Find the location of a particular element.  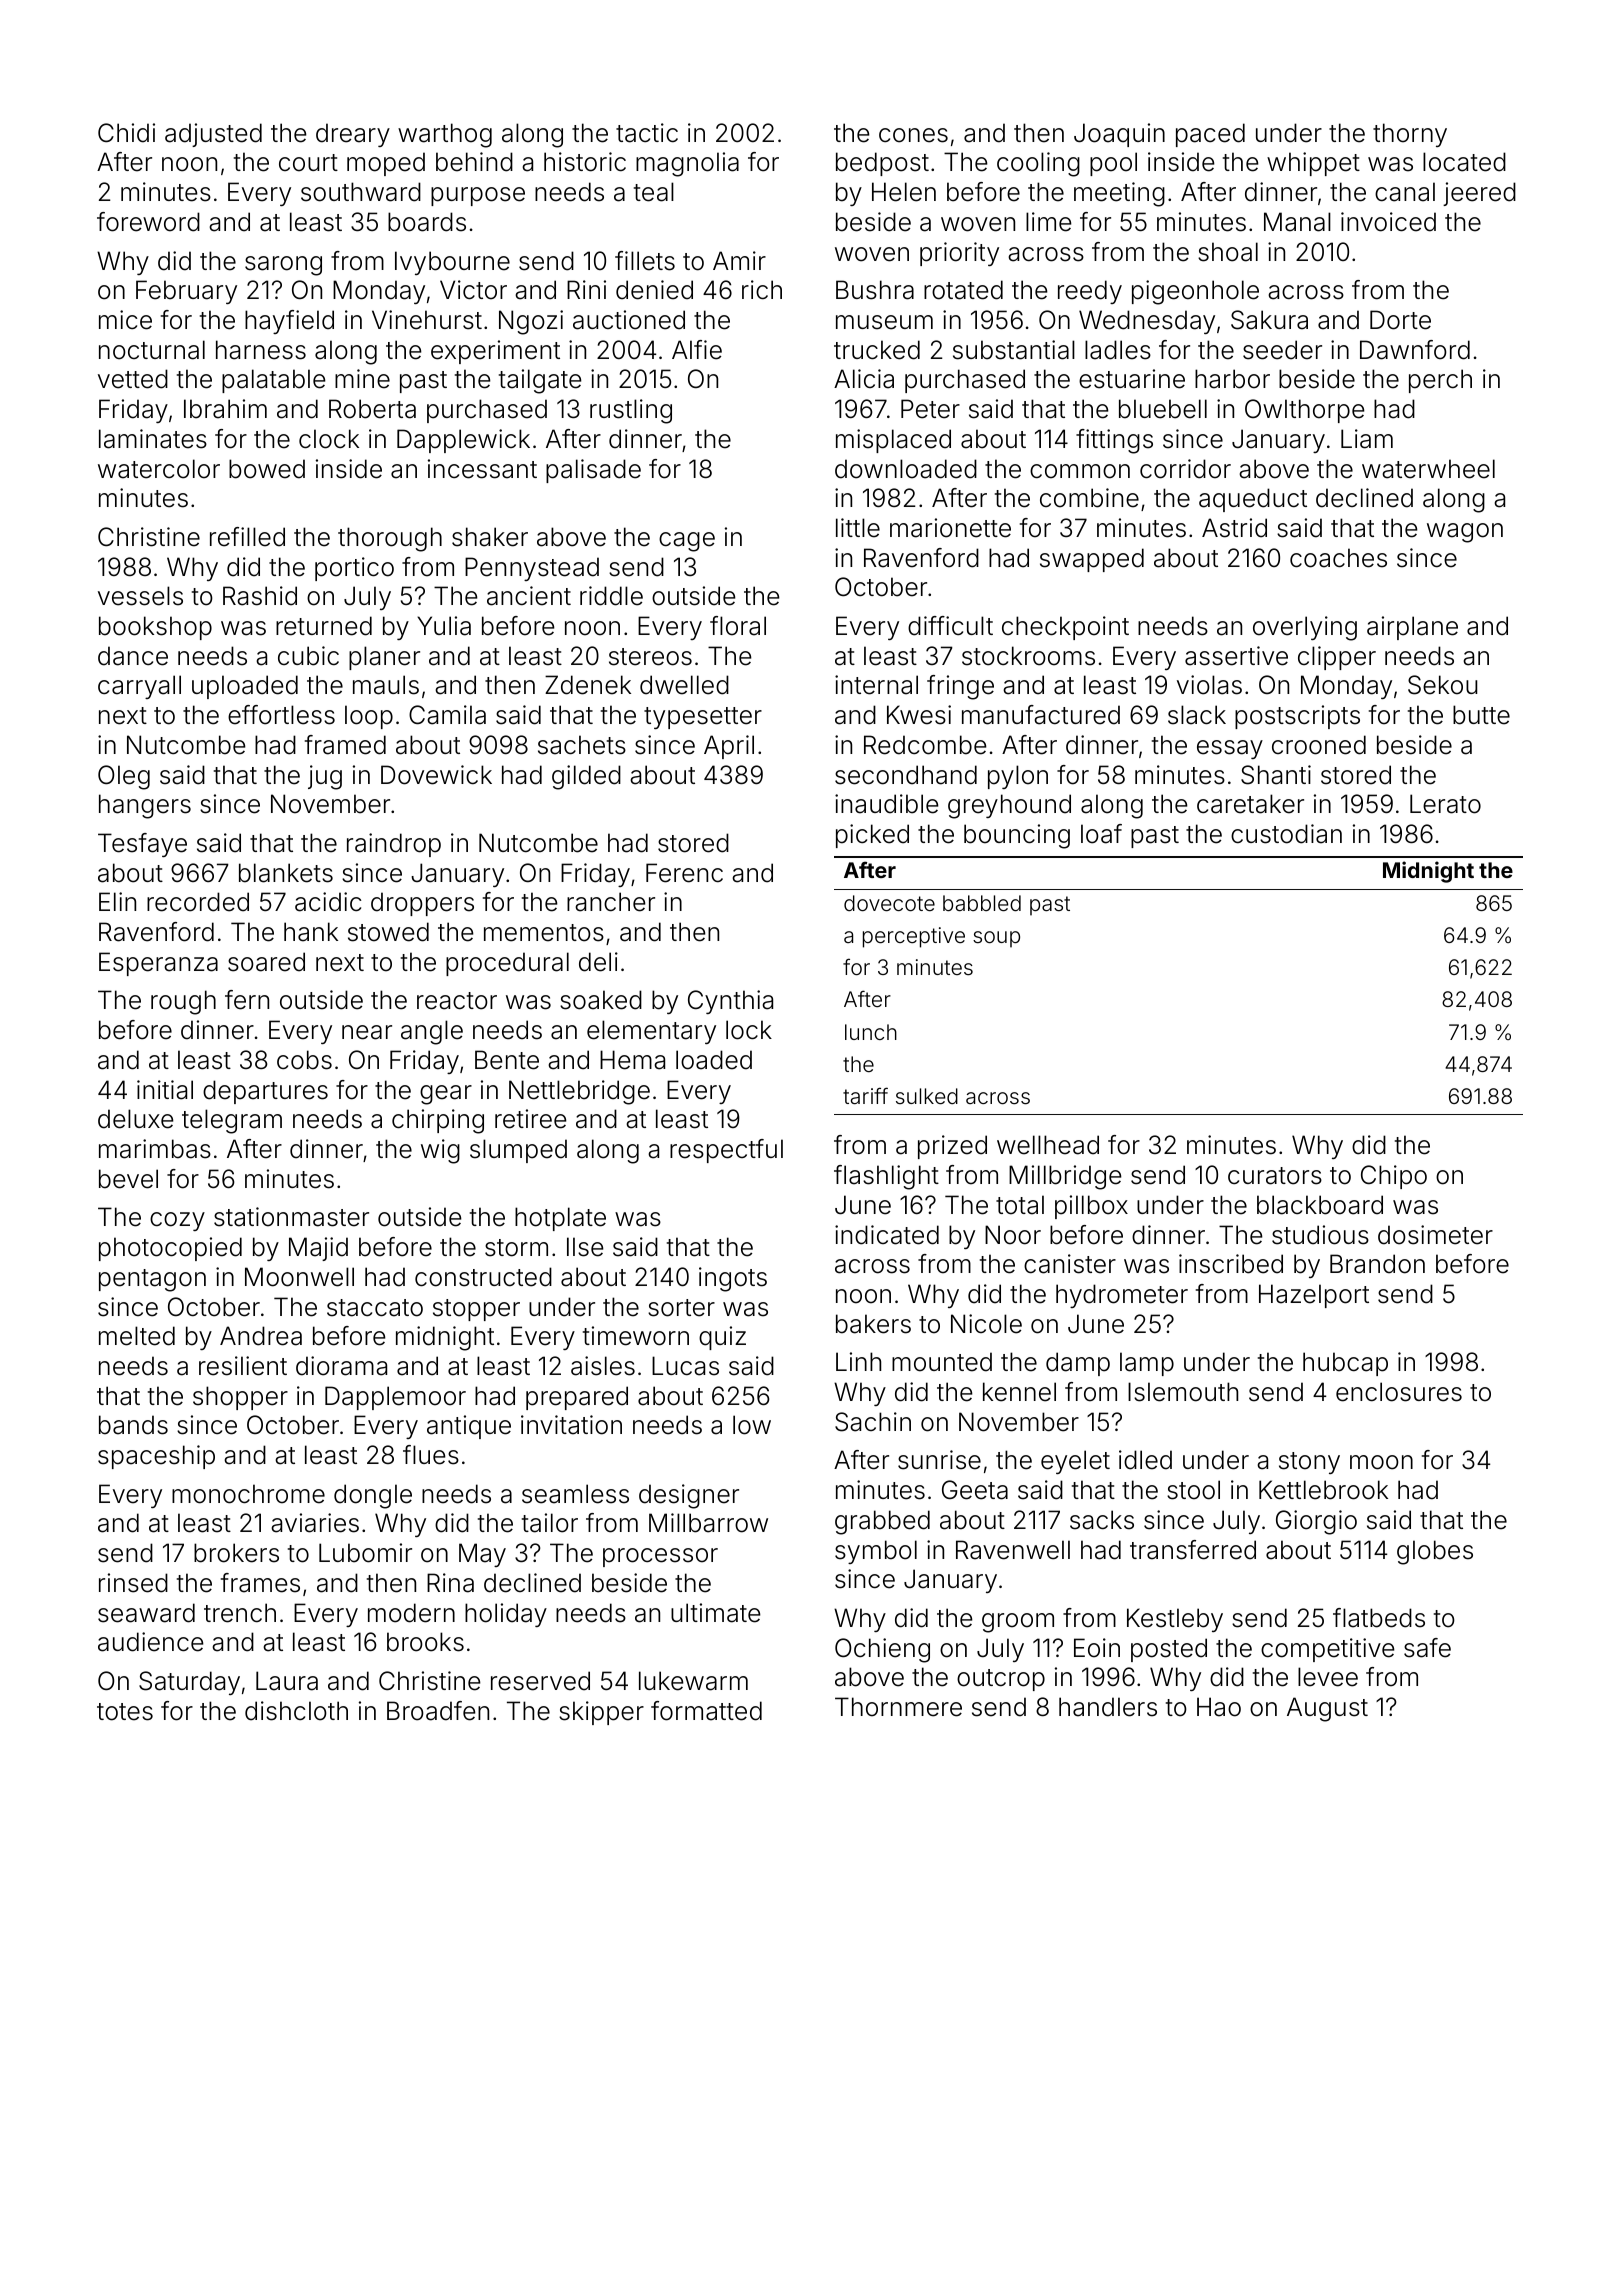

Thornmere is located at coordinates (898, 1707).
